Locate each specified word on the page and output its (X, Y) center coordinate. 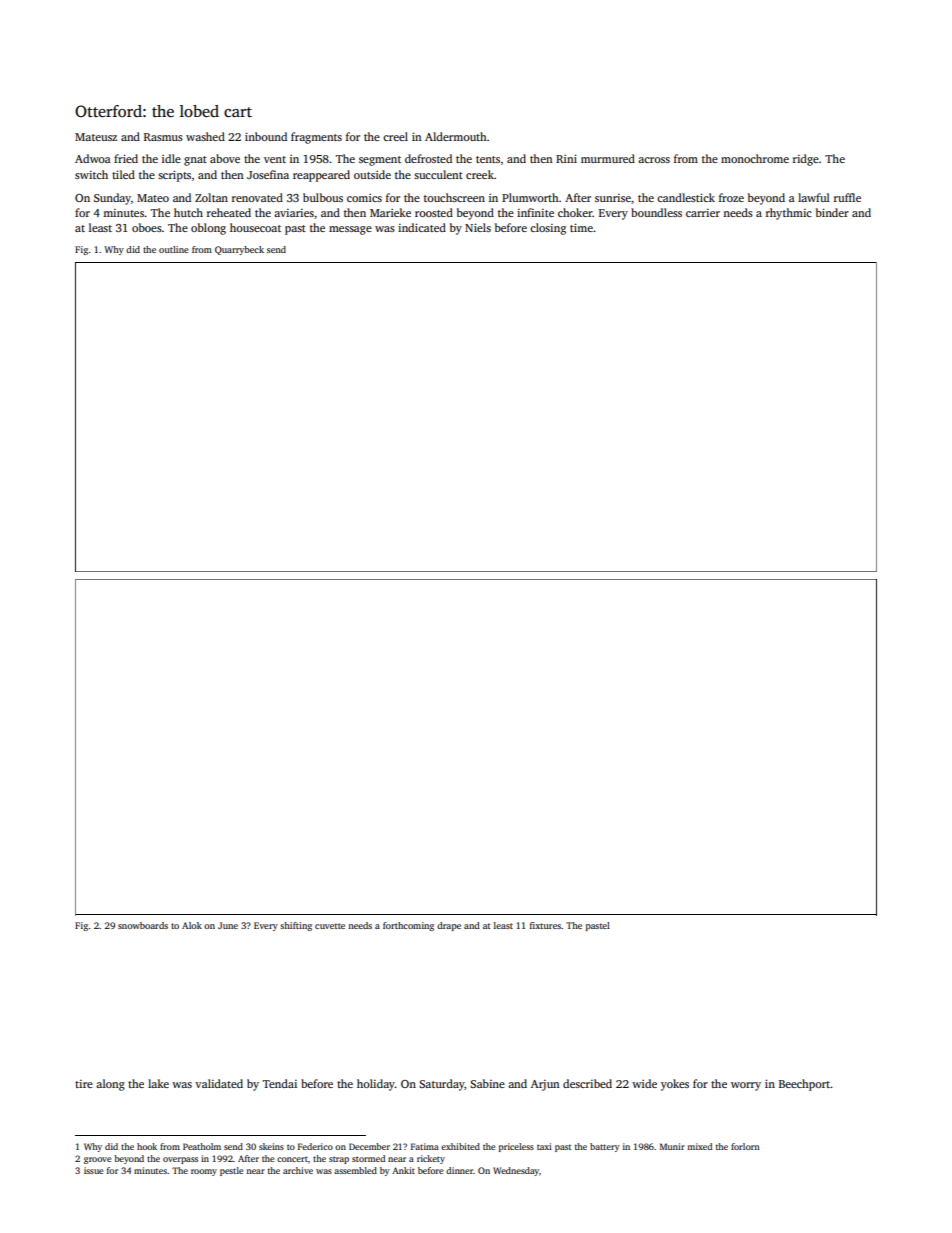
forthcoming (408, 926)
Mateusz (96, 137)
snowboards (143, 925)
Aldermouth (456, 136)
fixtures (545, 925)
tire (84, 1084)
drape (449, 926)
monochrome (755, 158)
